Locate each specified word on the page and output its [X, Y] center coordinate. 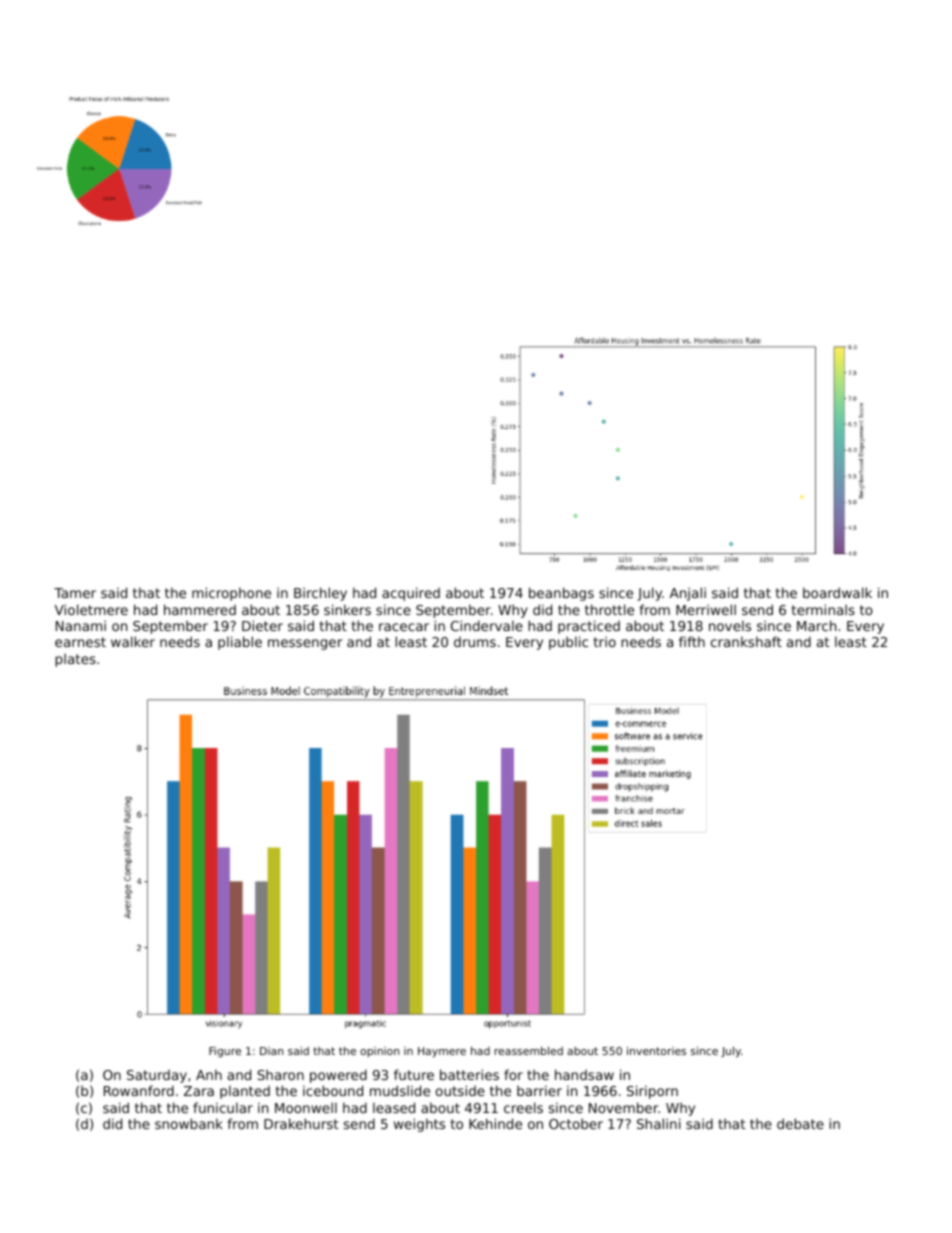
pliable [240, 643]
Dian [271, 1051]
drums [475, 642]
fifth [692, 641]
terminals [823, 609]
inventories [656, 1050]
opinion [379, 1052]
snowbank [189, 1123]
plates [75, 660]
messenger [305, 644]
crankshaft [746, 641]
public [568, 643]
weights [419, 1125]
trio [605, 641]
